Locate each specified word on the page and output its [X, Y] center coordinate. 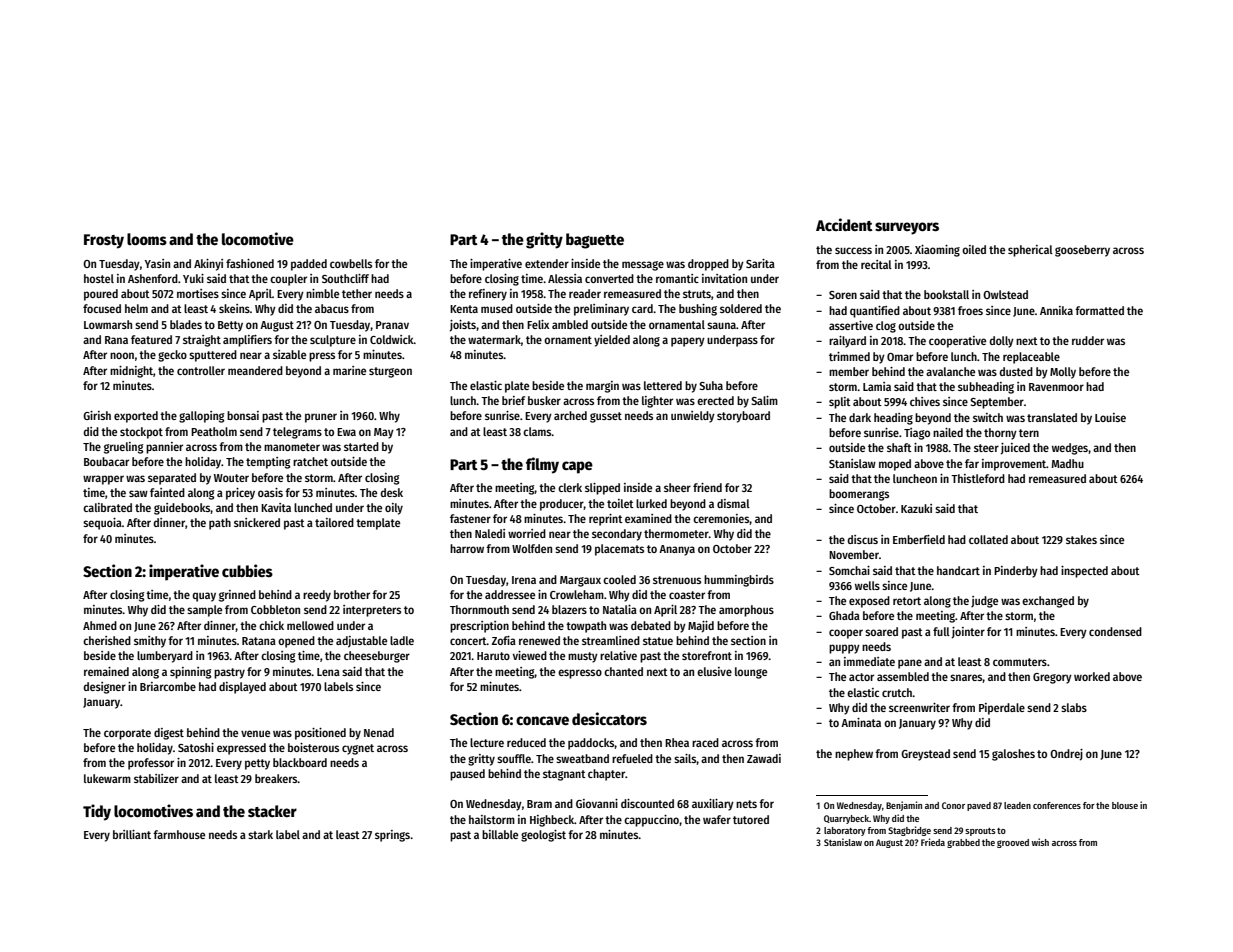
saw [138, 493]
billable [500, 834]
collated [988, 539]
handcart [958, 570]
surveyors [907, 228]
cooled [619, 579]
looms [147, 239]
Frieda [933, 842]
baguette [595, 241]
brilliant [132, 834]
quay [204, 597]
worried [527, 533]
